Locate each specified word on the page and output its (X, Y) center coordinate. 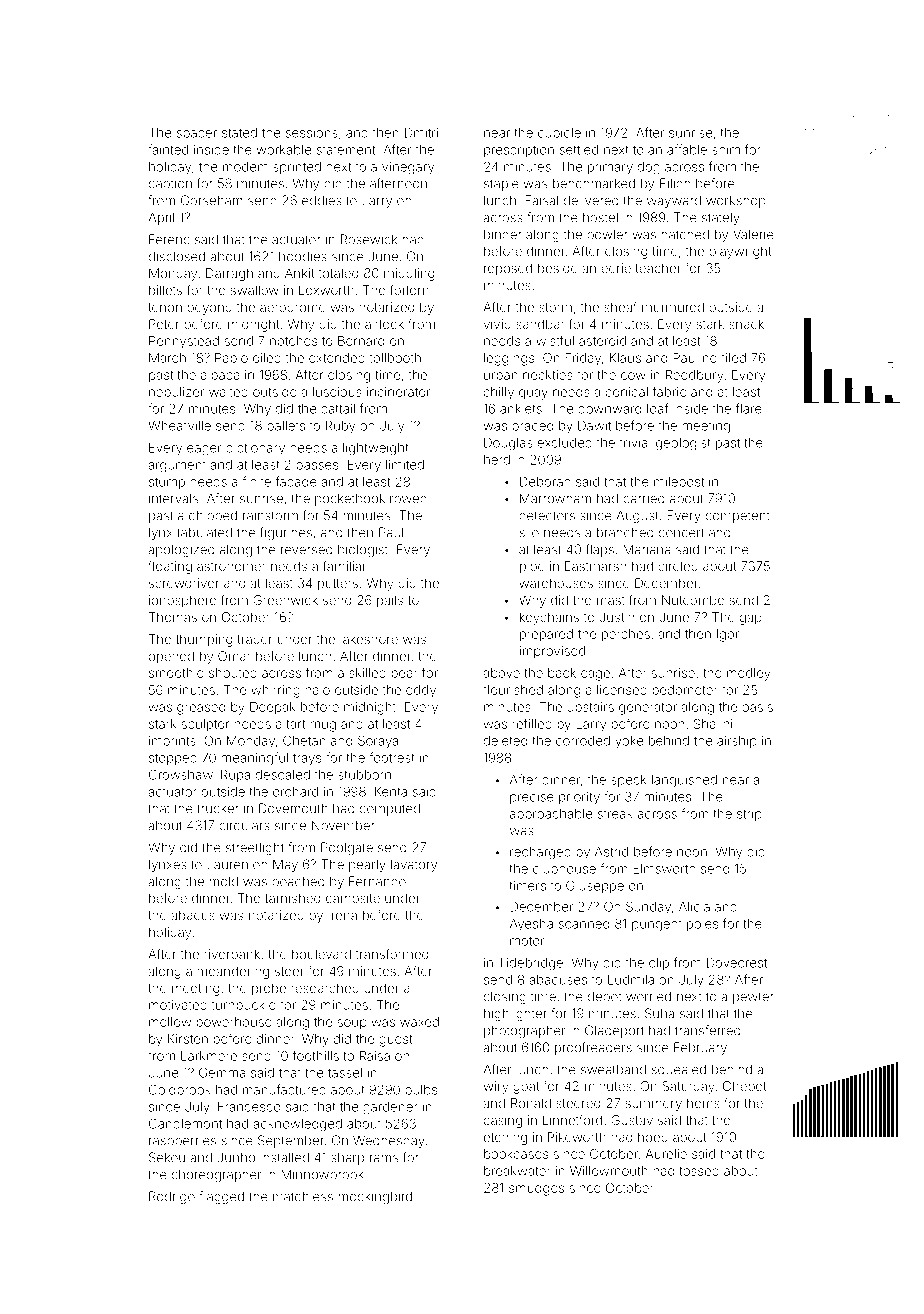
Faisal (541, 200)
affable (687, 149)
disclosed (177, 256)
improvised (552, 652)
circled (678, 566)
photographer (524, 1031)
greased (201, 708)
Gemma (222, 1072)
